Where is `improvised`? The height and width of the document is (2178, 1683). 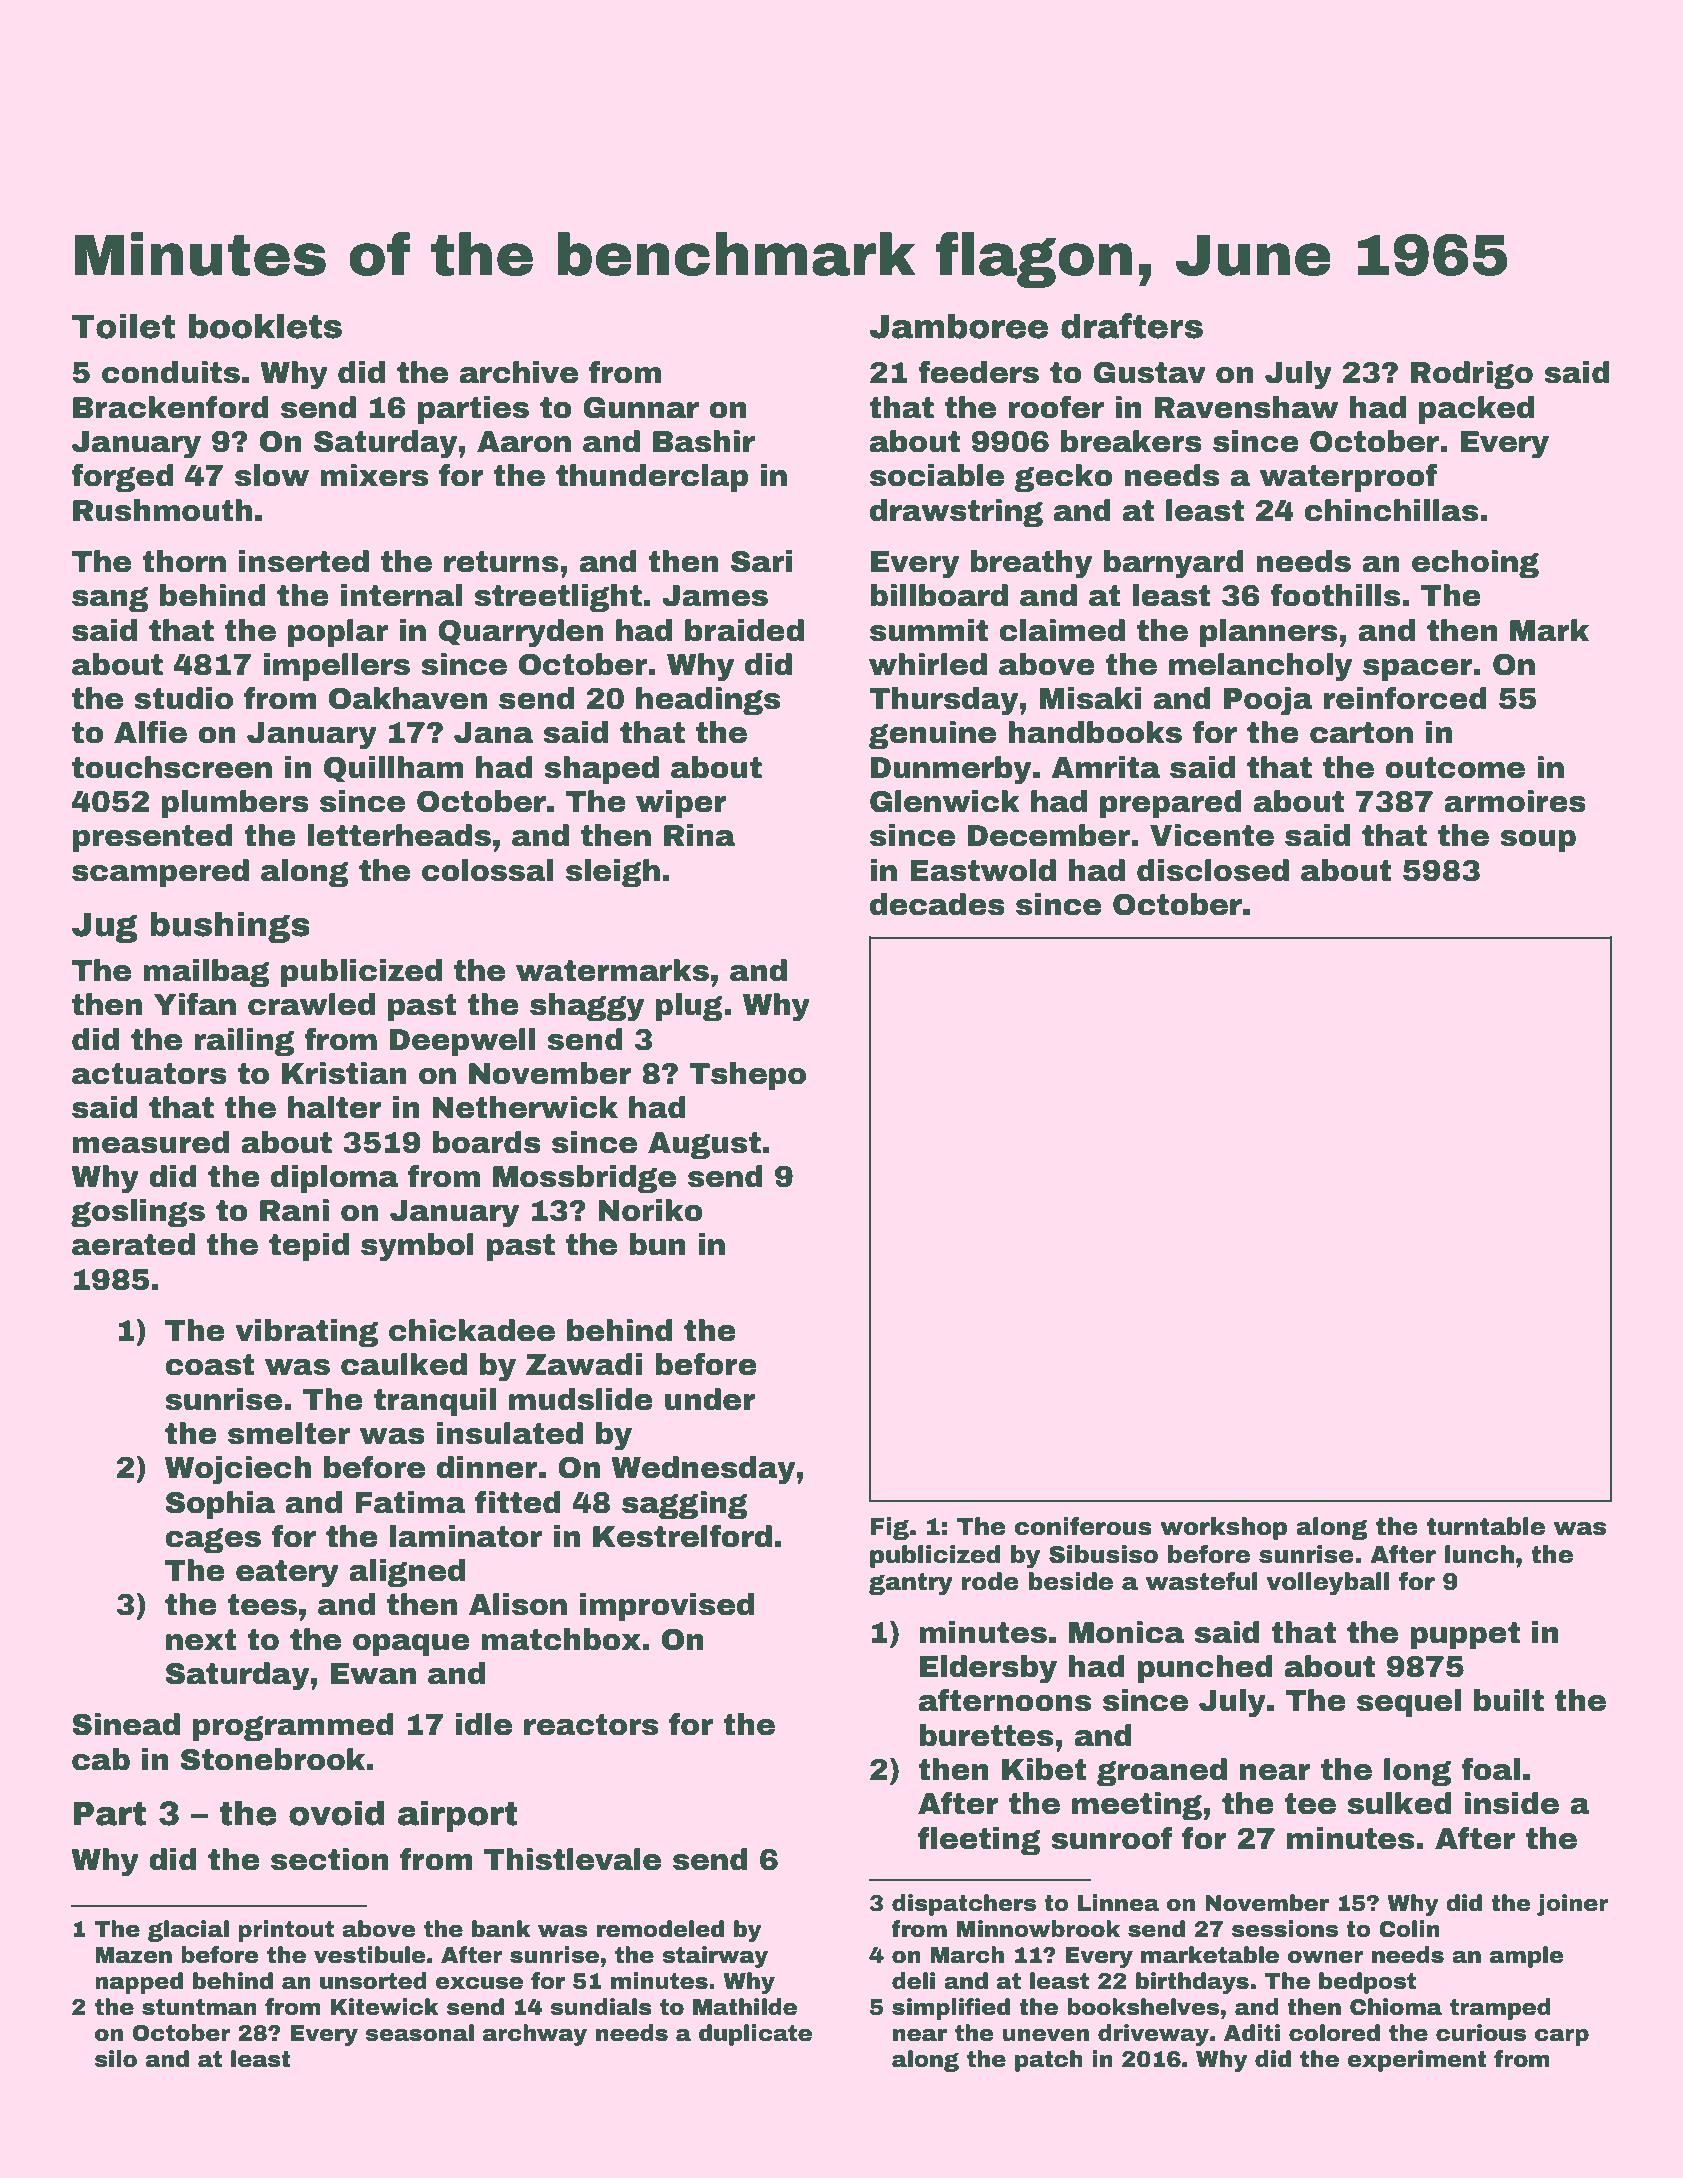 improvised is located at coordinates (667, 1607).
